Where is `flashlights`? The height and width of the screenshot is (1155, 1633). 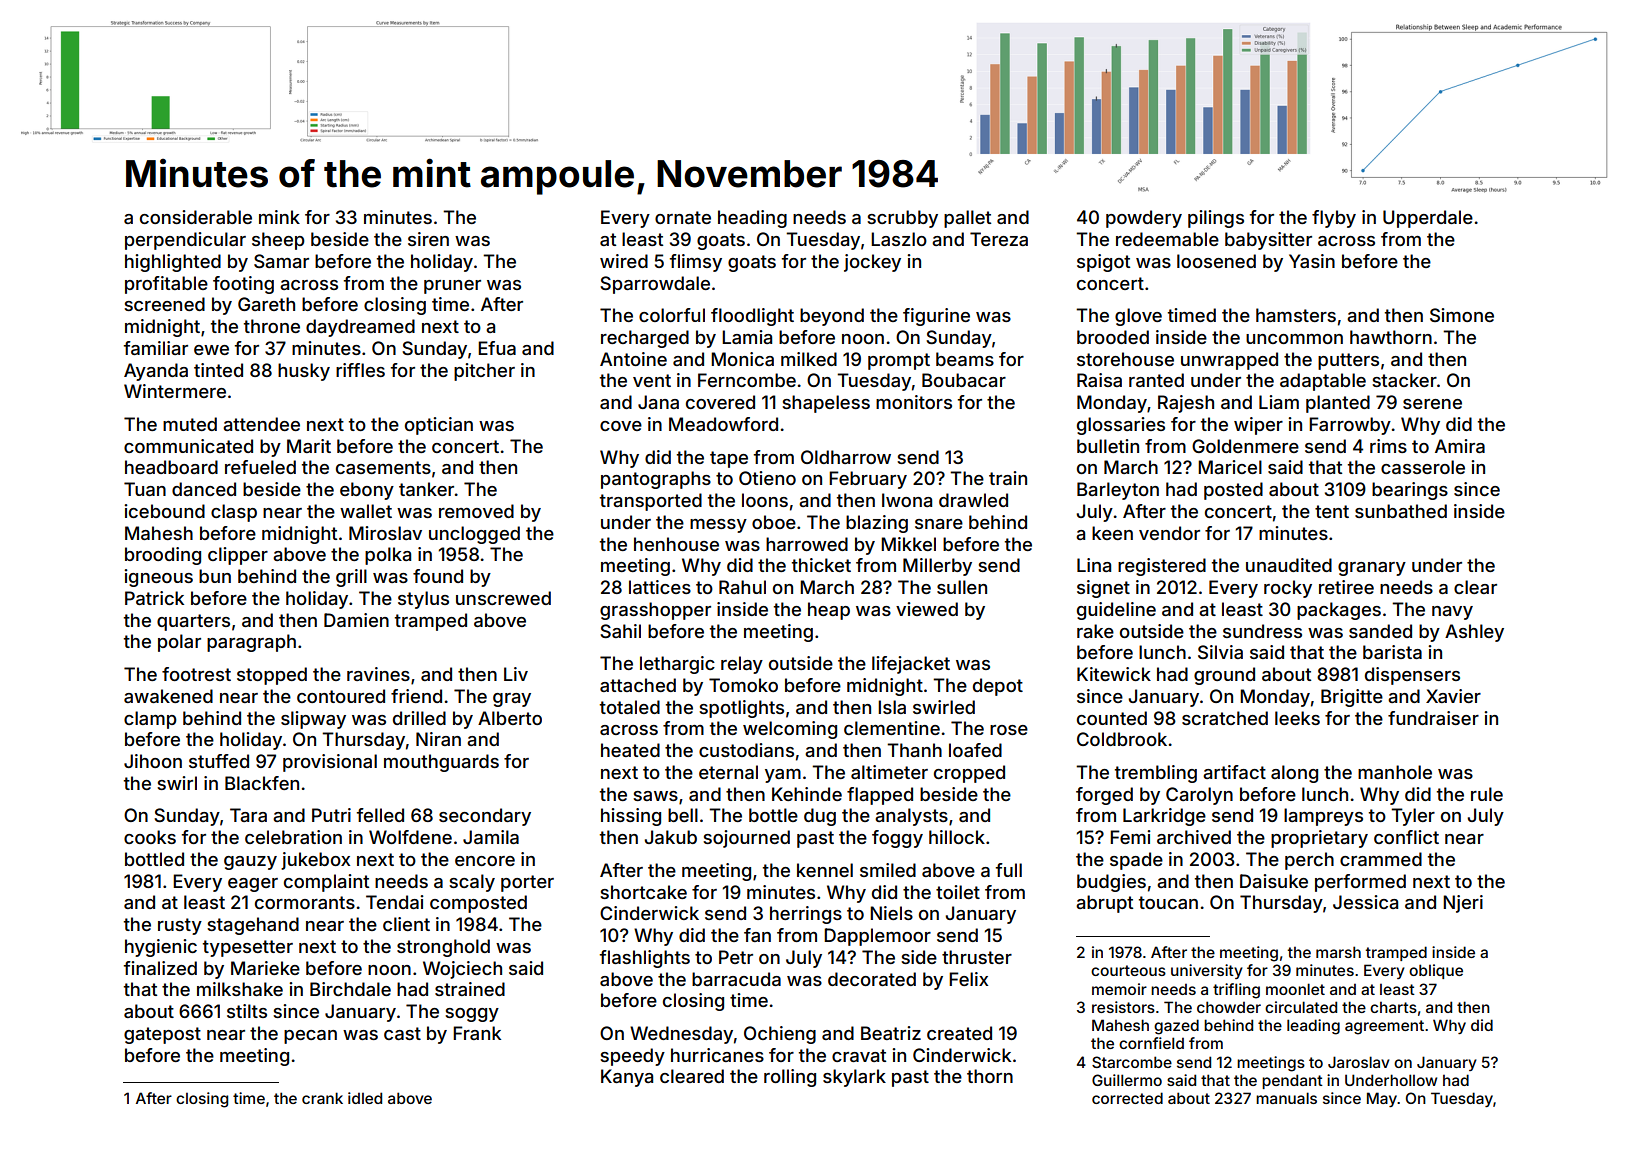 flashlights is located at coordinates (645, 959).
